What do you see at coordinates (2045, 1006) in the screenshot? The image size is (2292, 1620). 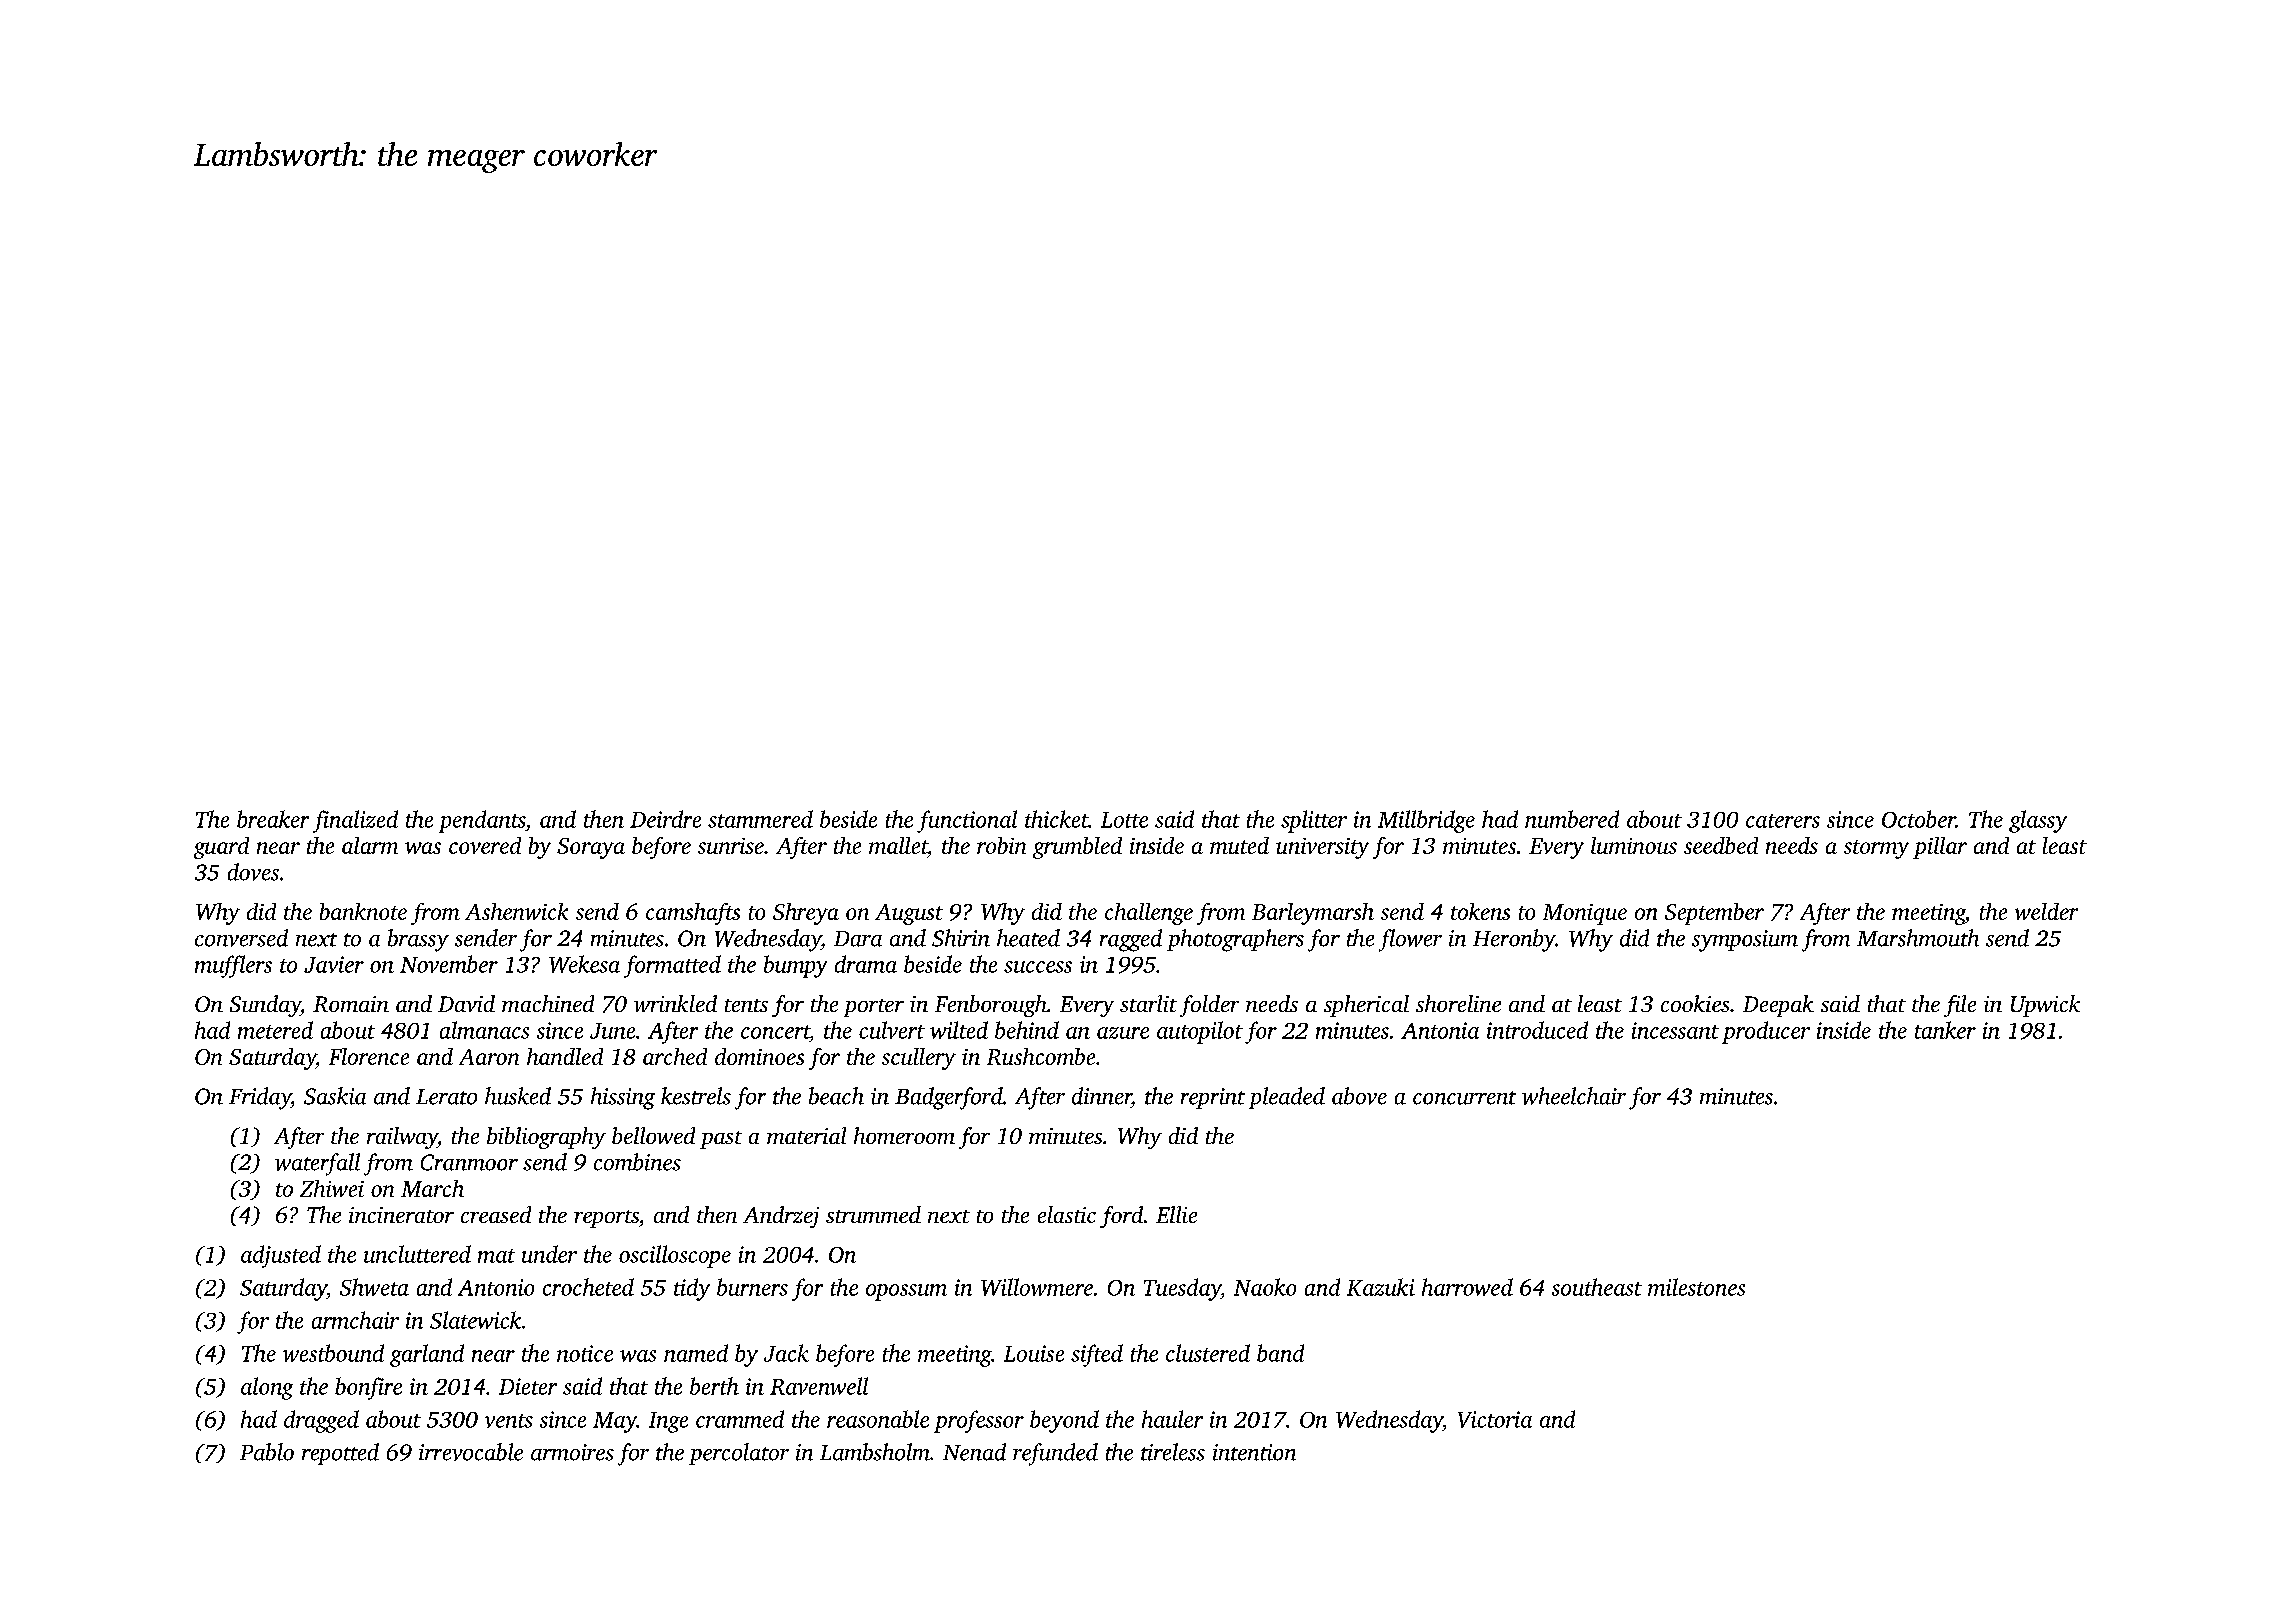 I see `Upwick` at bounding box center [2045, 1006].
